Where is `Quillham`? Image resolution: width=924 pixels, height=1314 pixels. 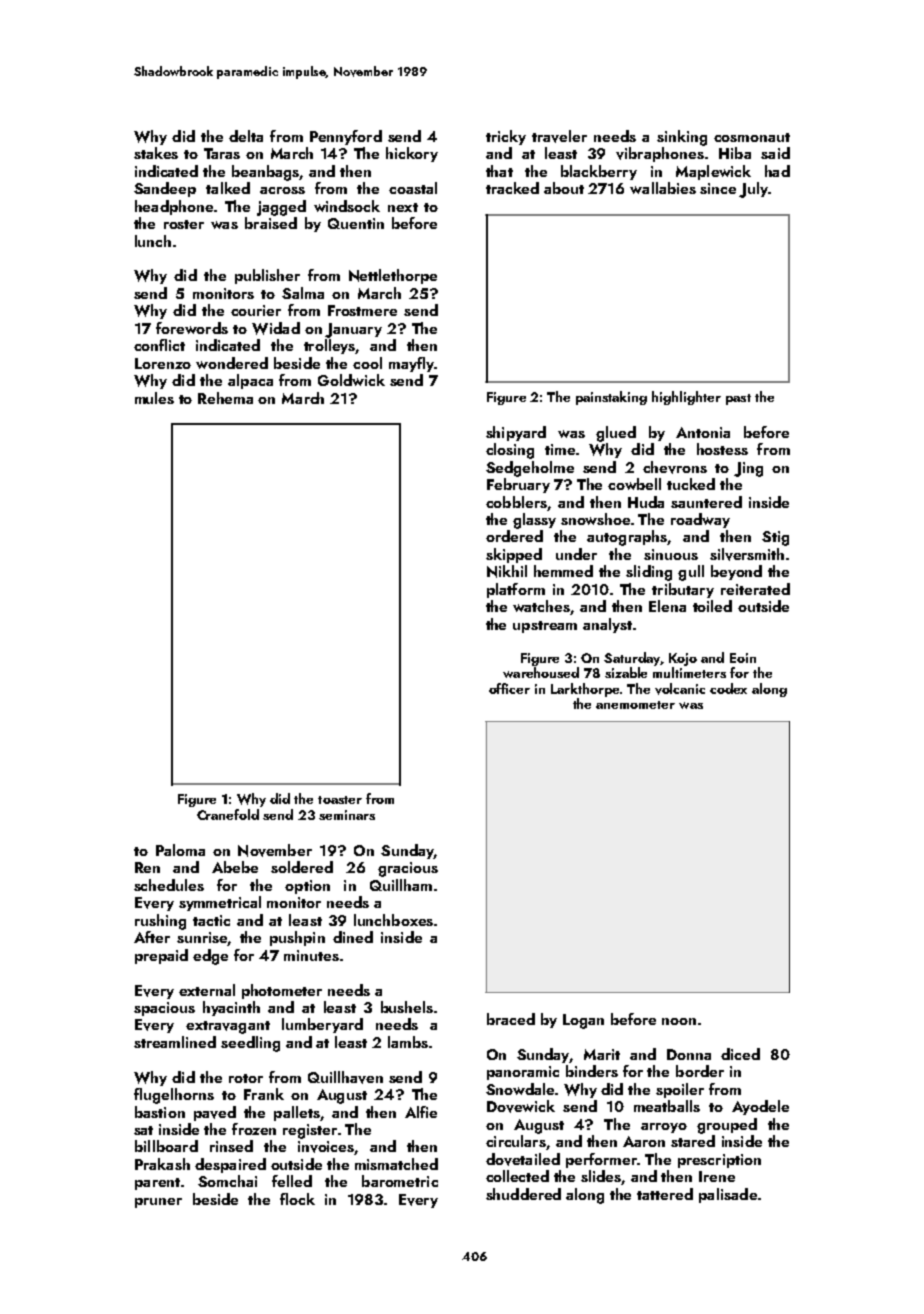 Quillham is located at coordinates (401, 885).
